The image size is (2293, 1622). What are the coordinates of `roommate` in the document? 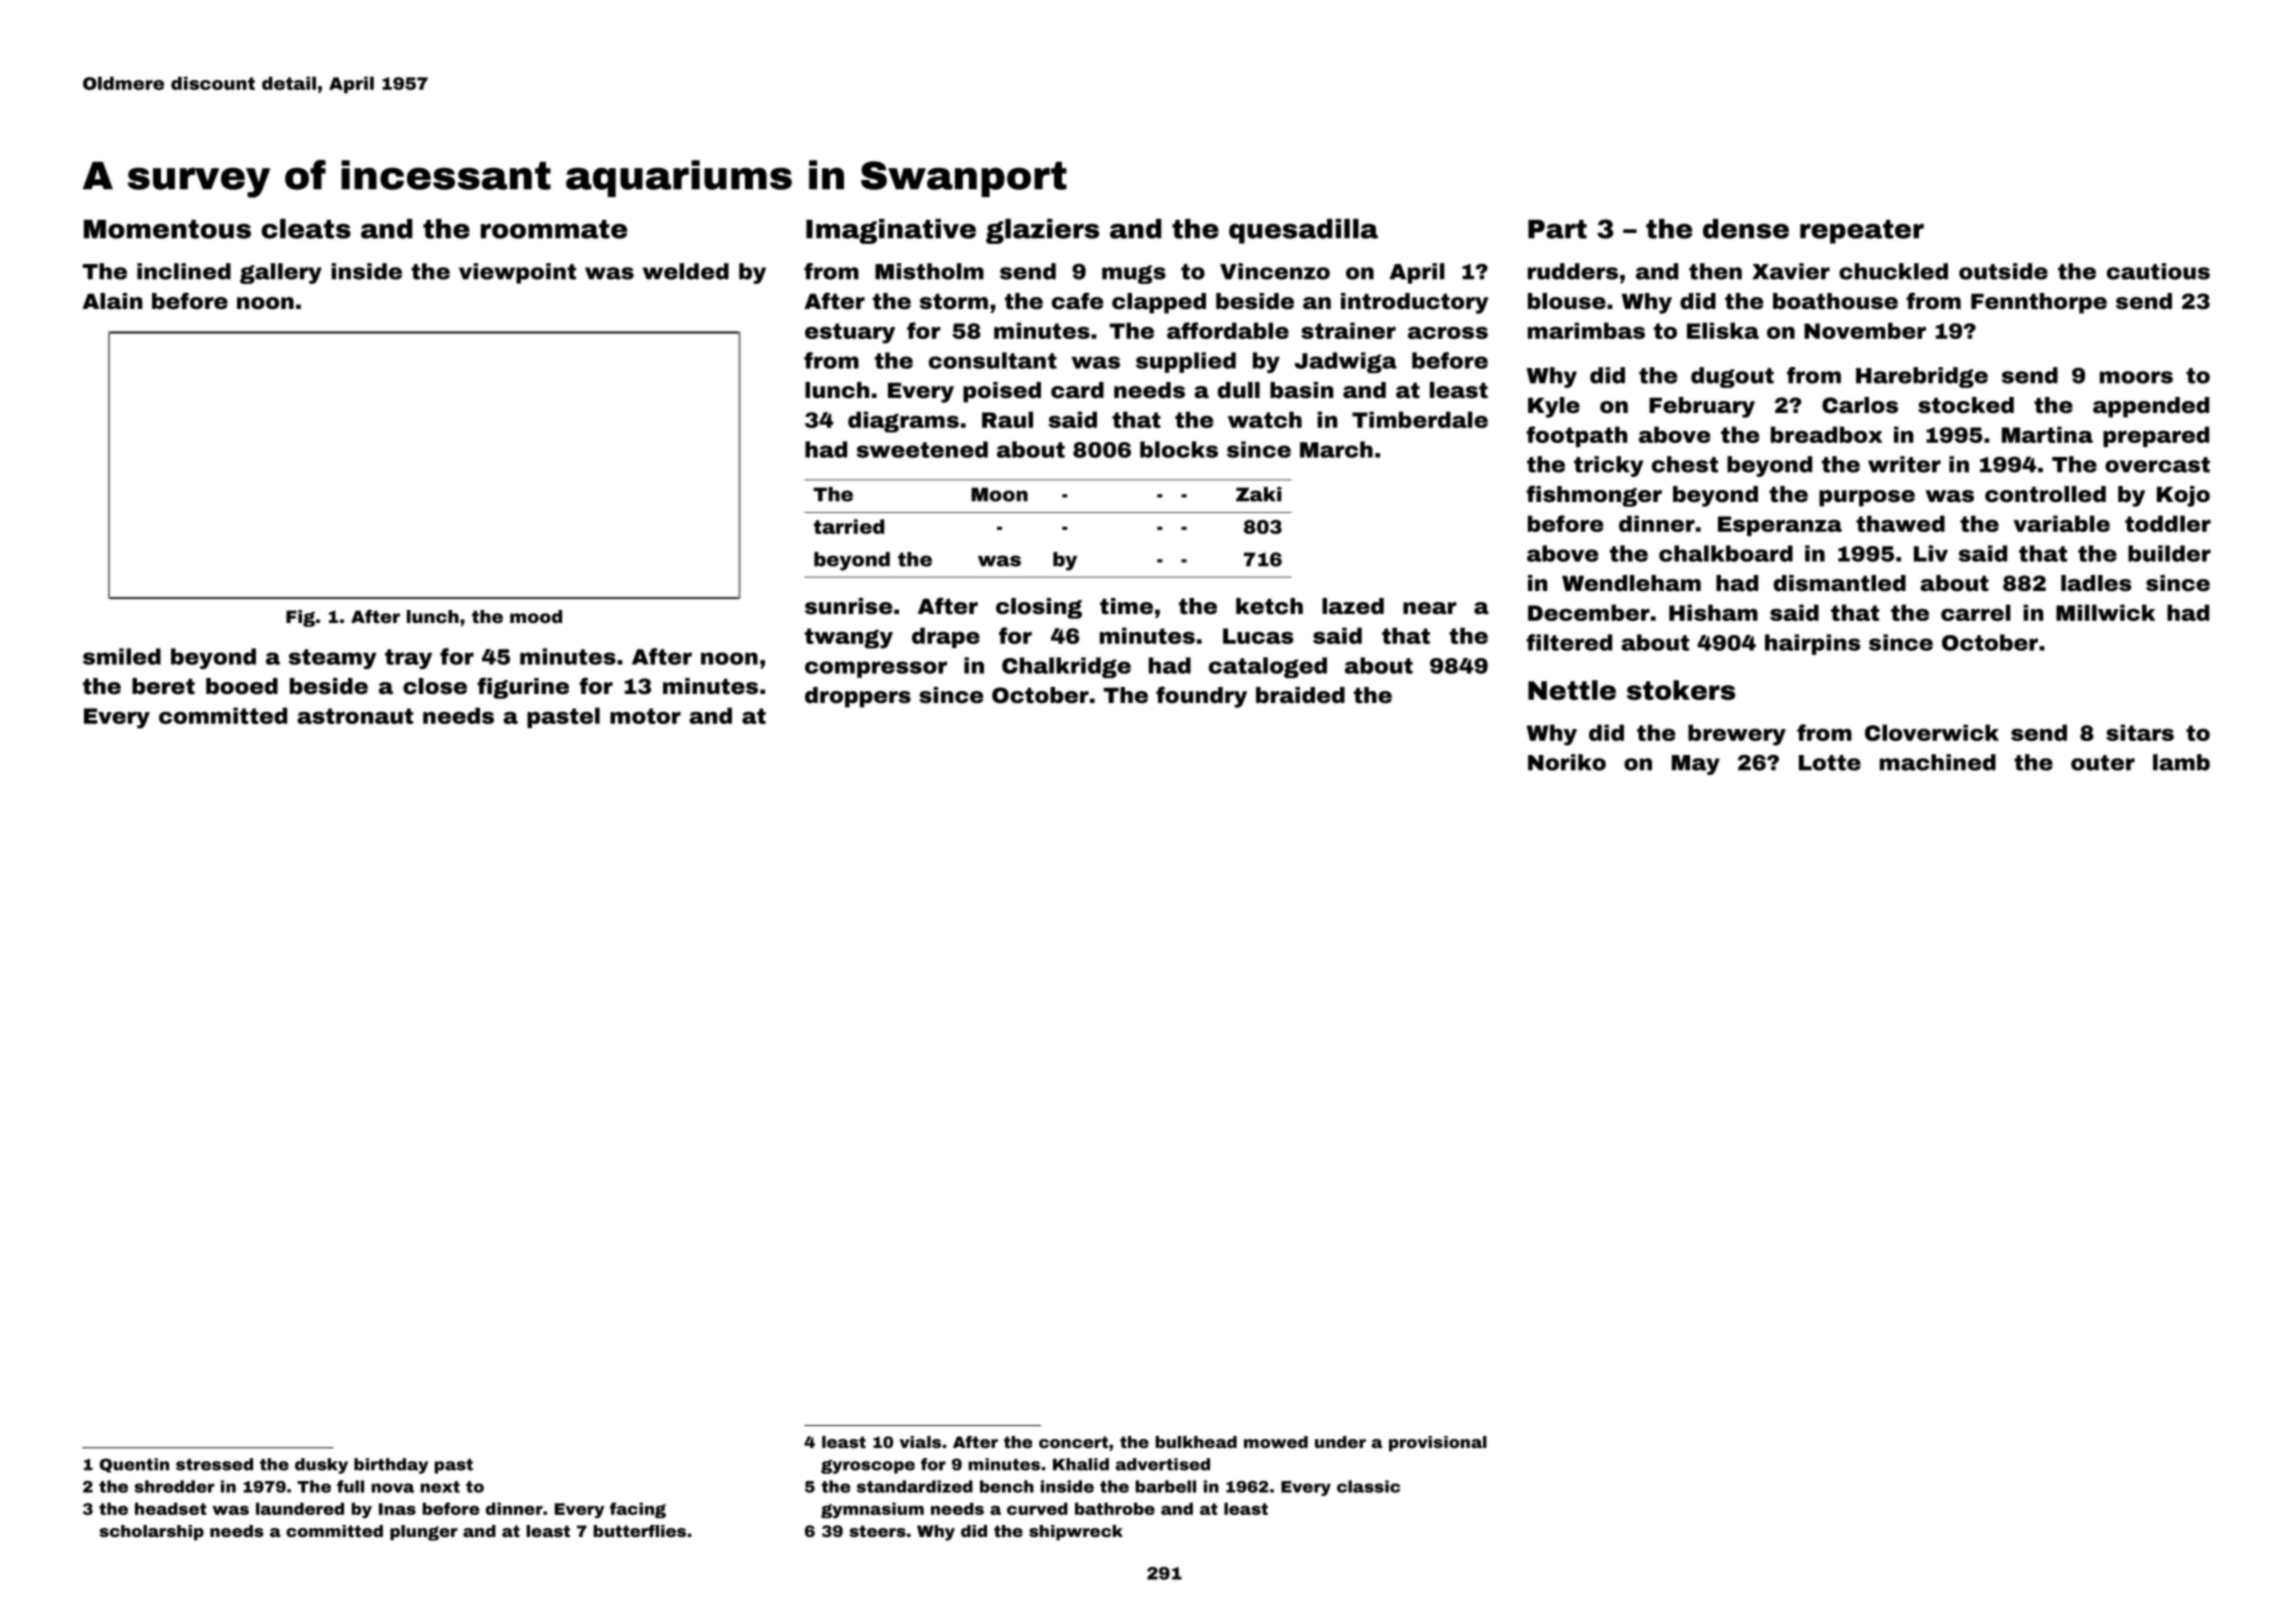 It's located at (554, 229).
